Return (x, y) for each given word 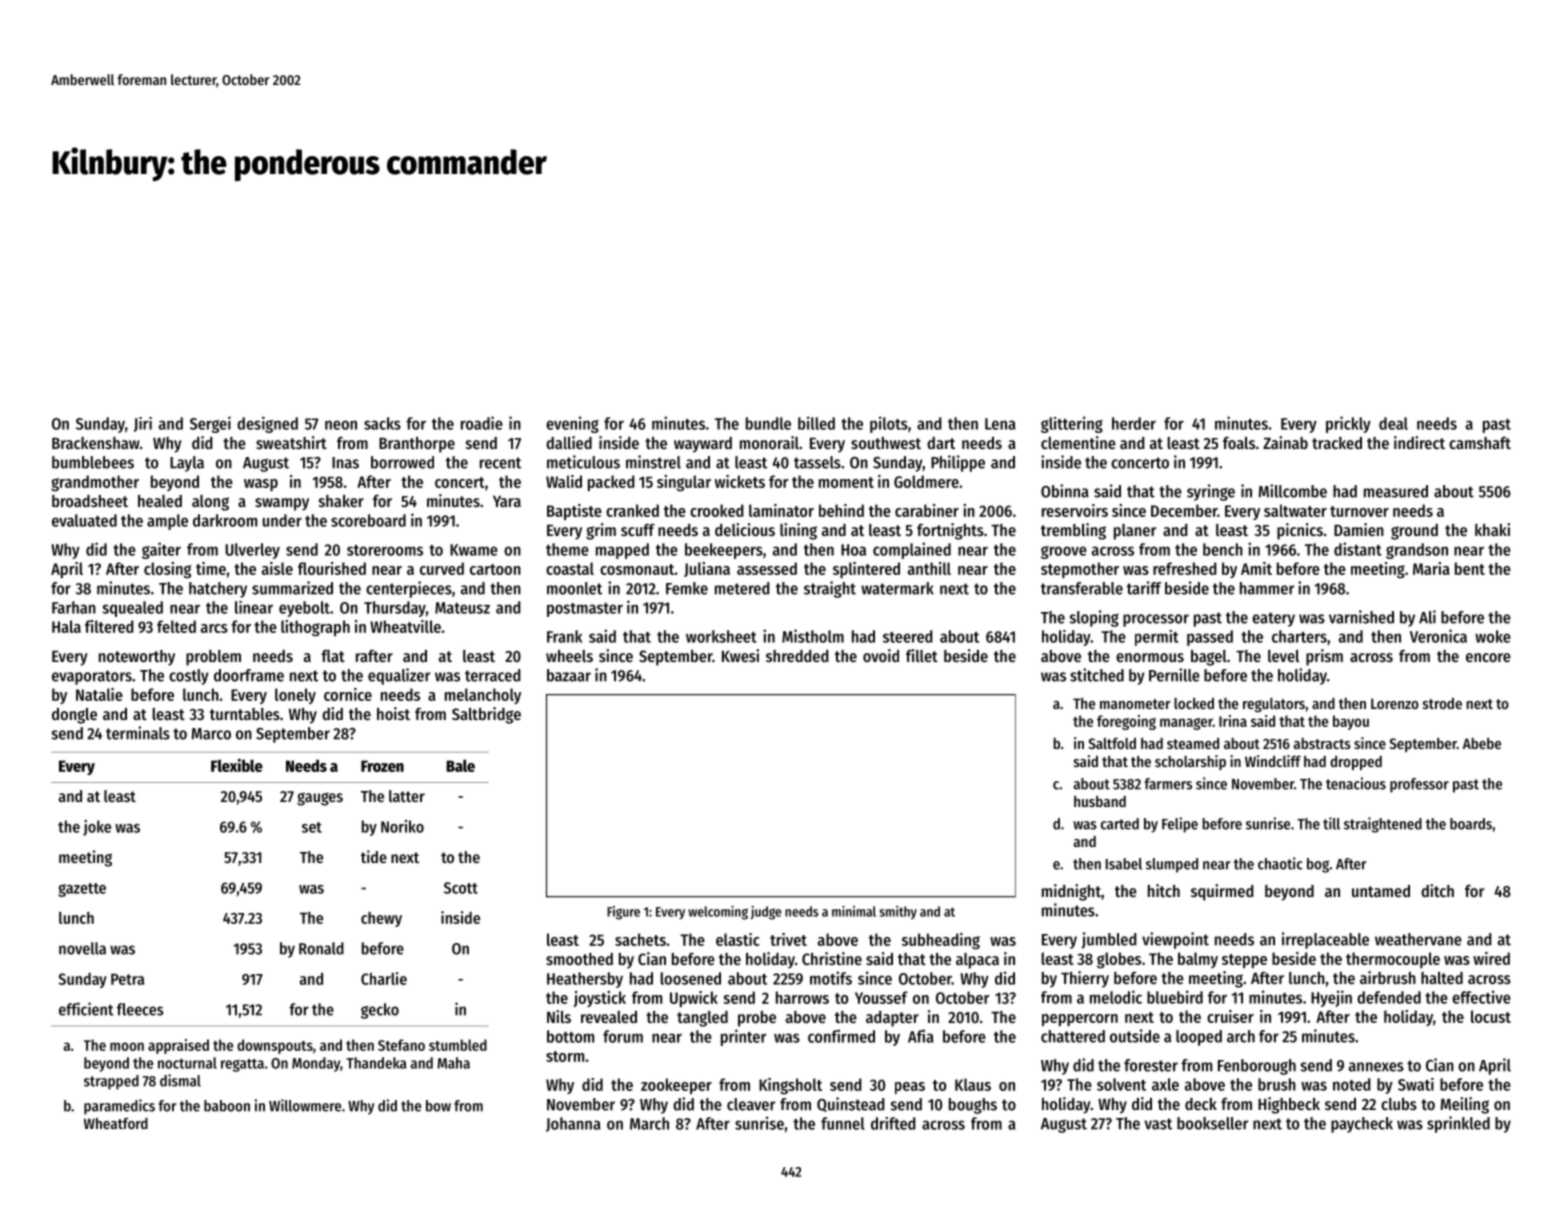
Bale (460, 765)
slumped (1172, 865)
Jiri (143, 424)
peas (910, 1088)
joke (97, 828)
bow (438, 1106)
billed (816, 423)
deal (1393, 423)
